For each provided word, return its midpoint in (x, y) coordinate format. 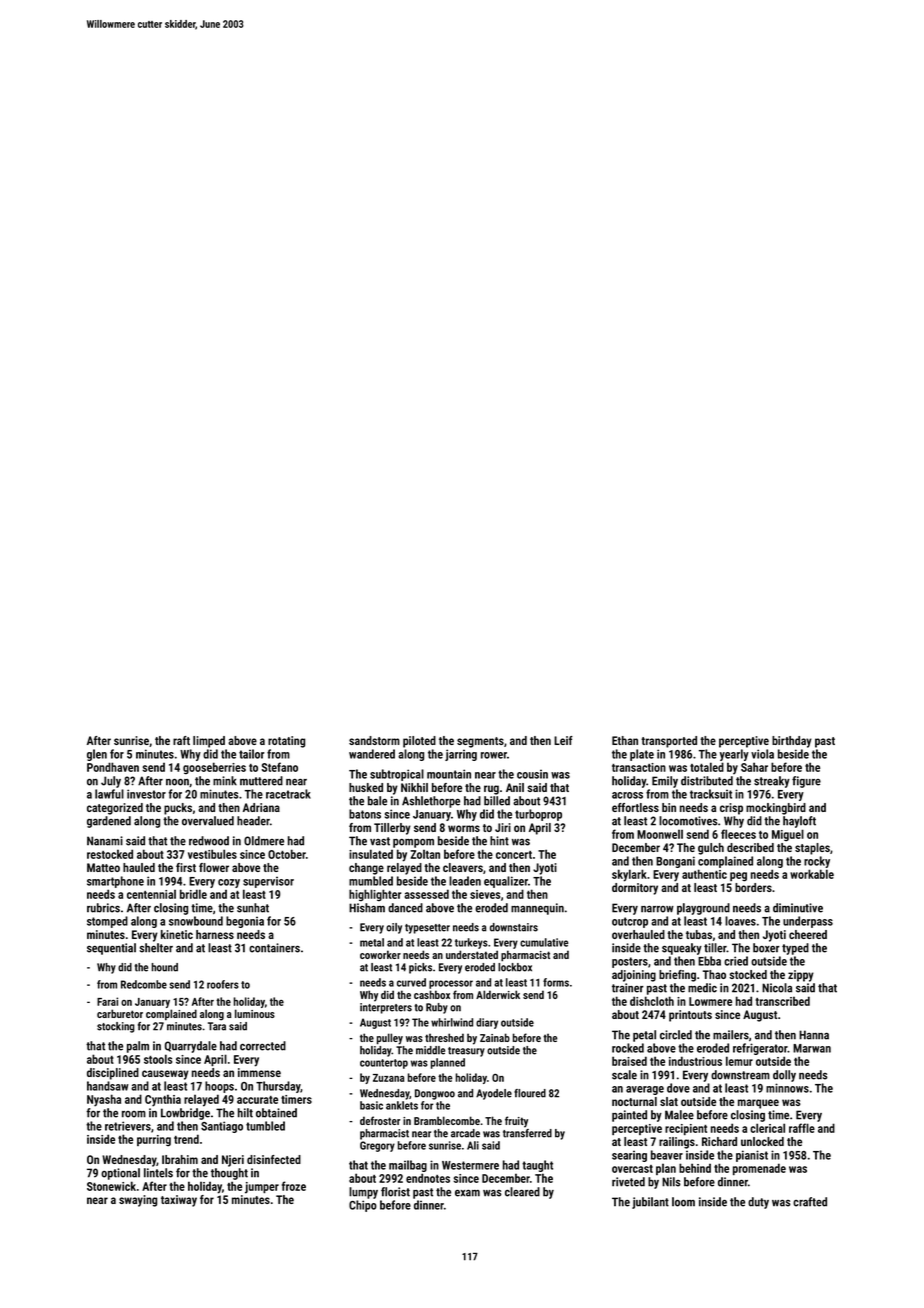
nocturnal (634, 1101)
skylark (629, 875)
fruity (516, 1122)
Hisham (367, 908)
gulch (711, 849)
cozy (229, 883)
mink (225, 781)
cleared (522, 1192)
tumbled (265, 1126)
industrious (695, 1061)
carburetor (120, 1013)
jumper (262, 1188)
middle (430, 1050)
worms (464, 828)
